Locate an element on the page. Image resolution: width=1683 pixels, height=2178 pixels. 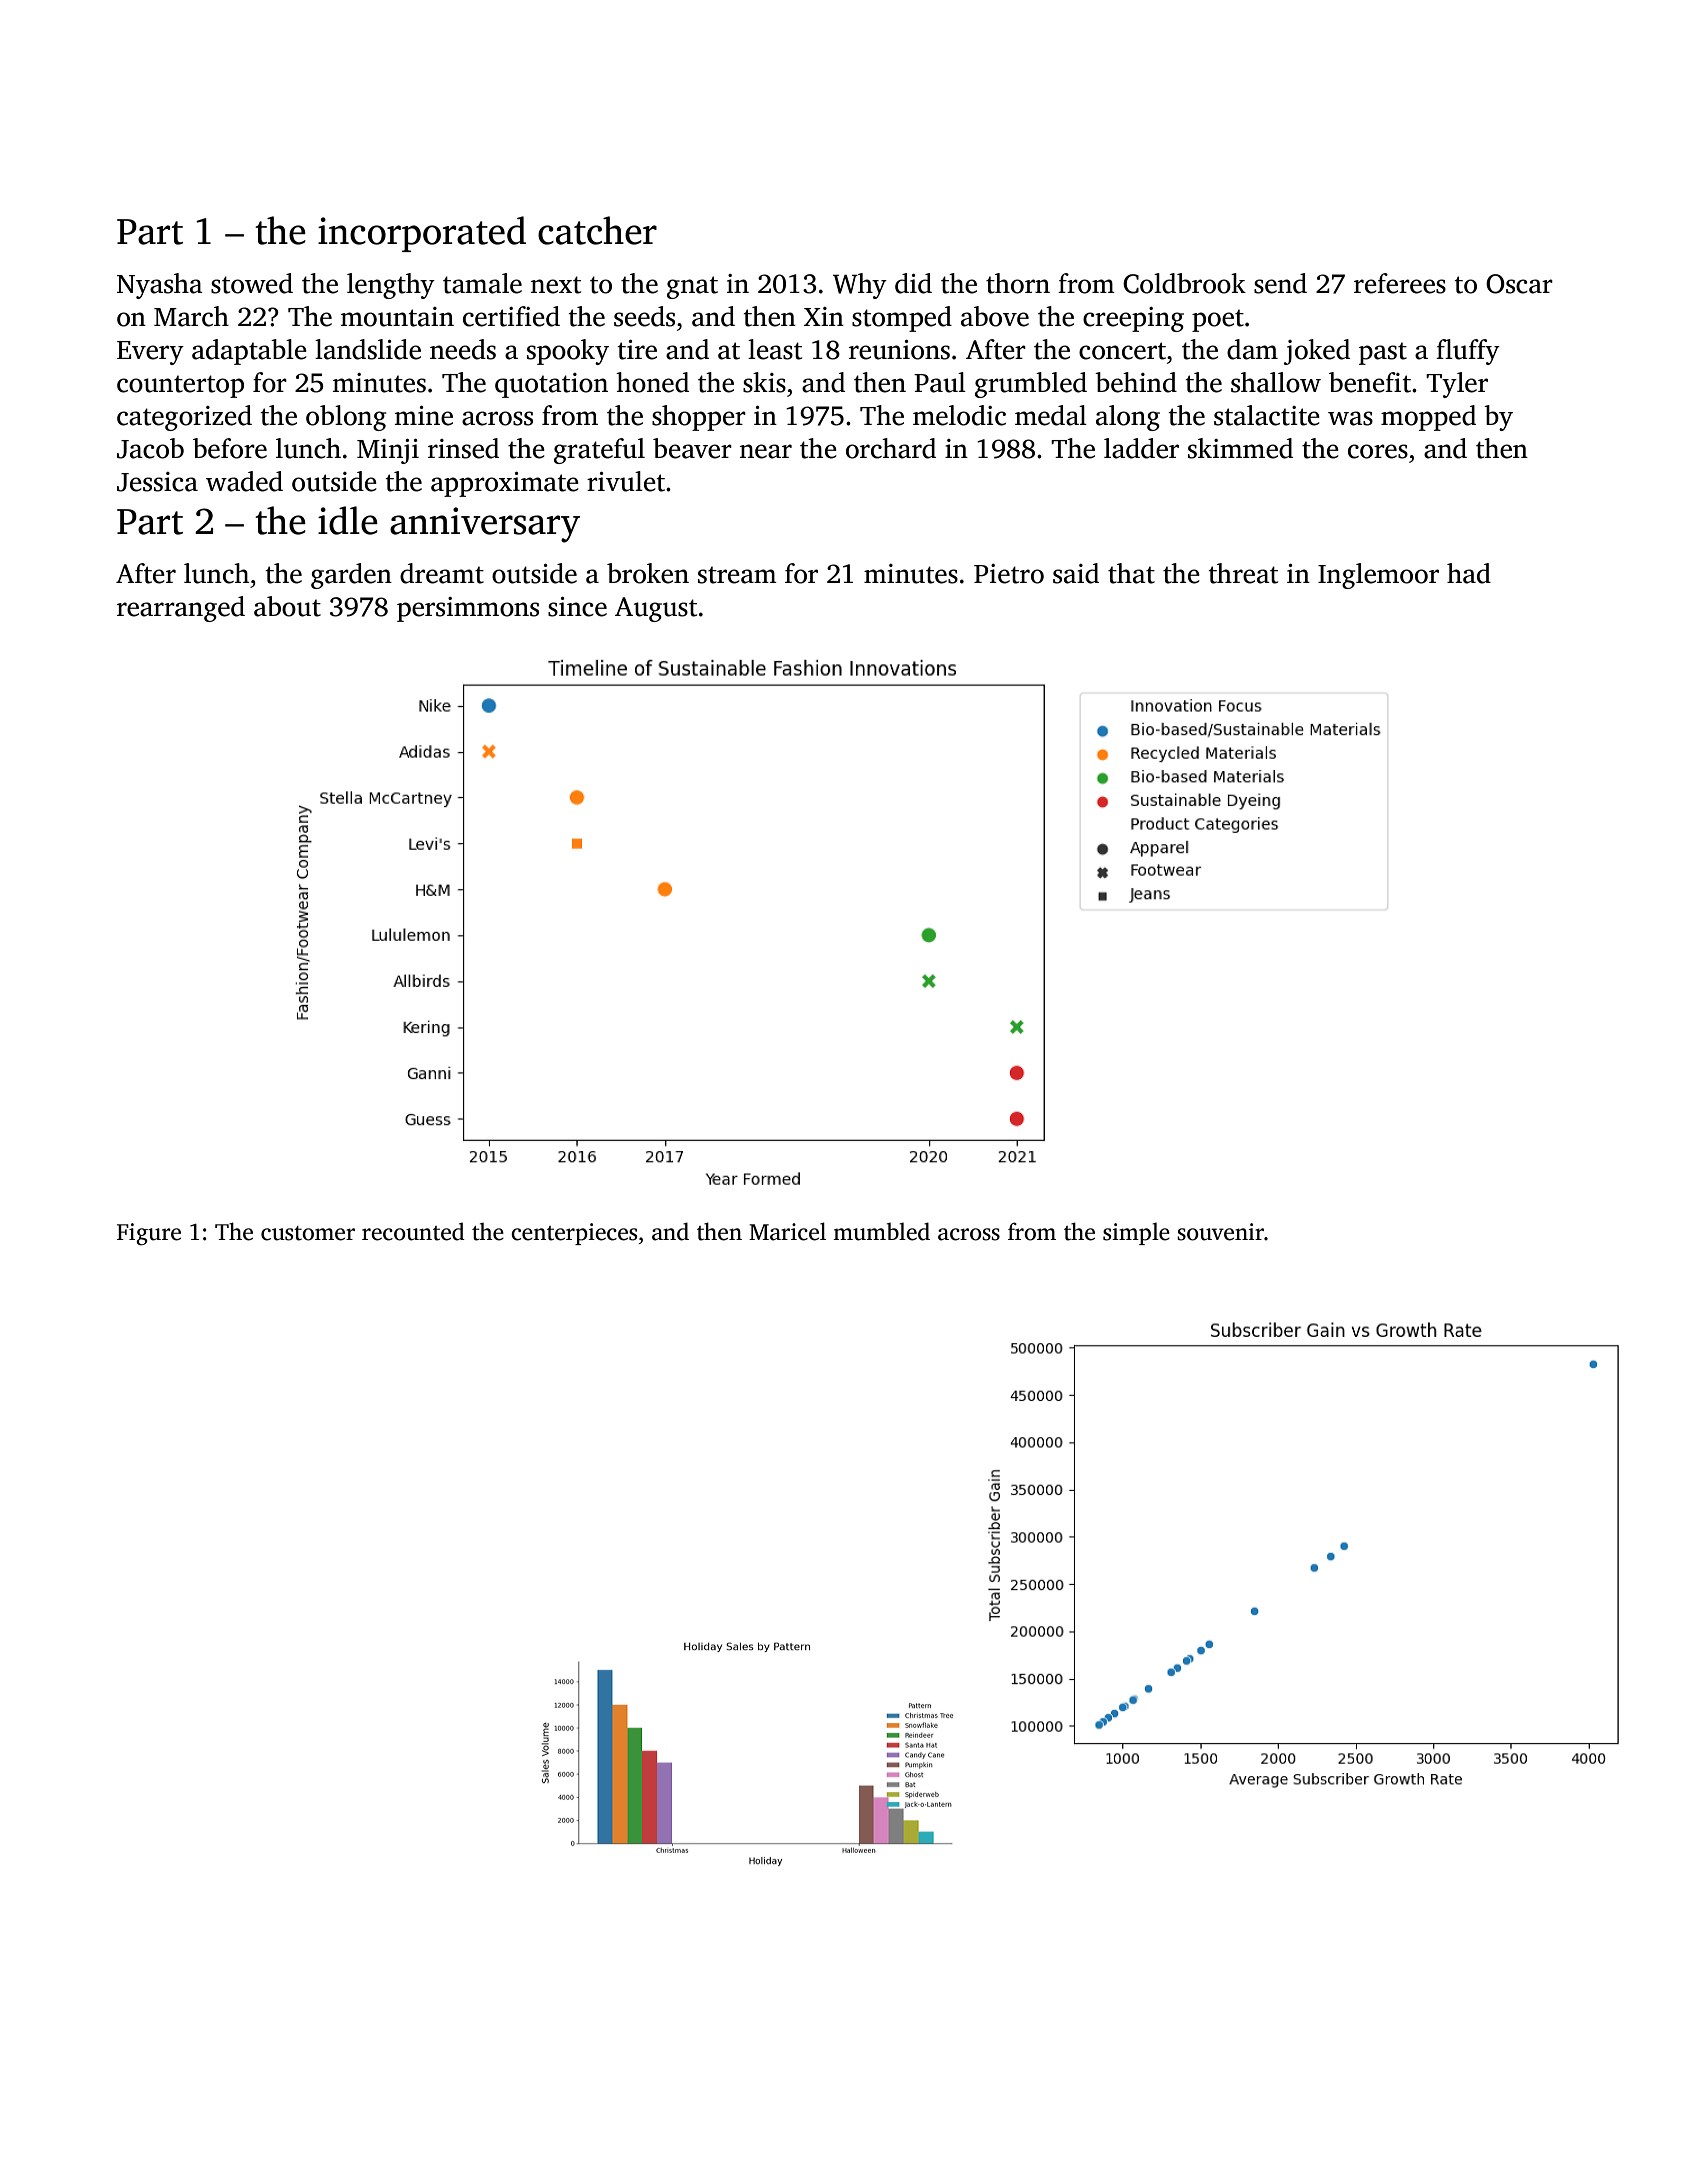
had is located at coordinates (1469, 573).
